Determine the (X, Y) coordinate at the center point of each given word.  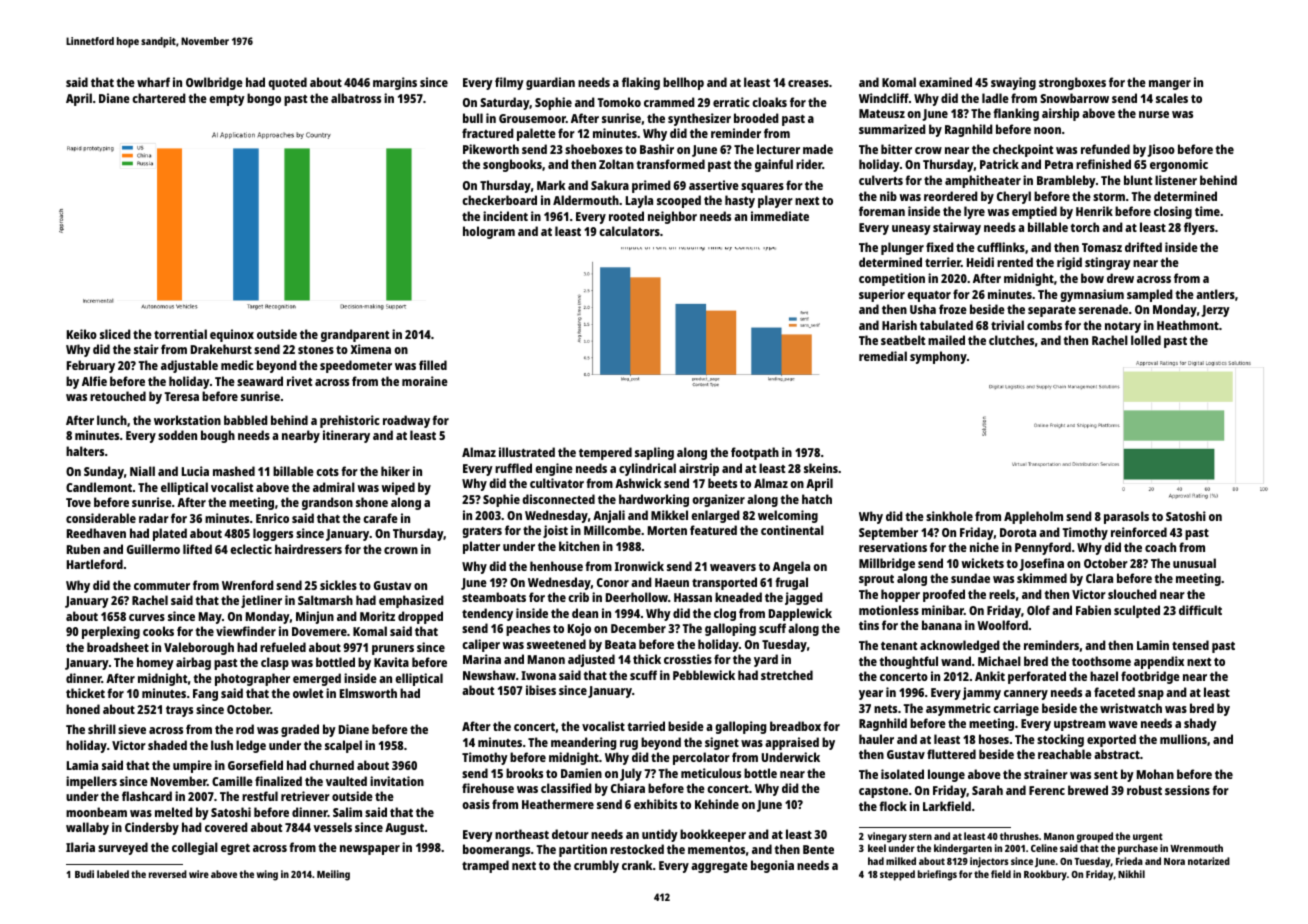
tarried (646, 726)
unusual (1194, 563)
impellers (91, 782)
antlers (1215, 294)
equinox (232, 335)
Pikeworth (491, 149)
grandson (327, 503)
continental (792, 530)
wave (1123, 724)
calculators (629, 231)
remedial (883, 356)
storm (1109, 197)
